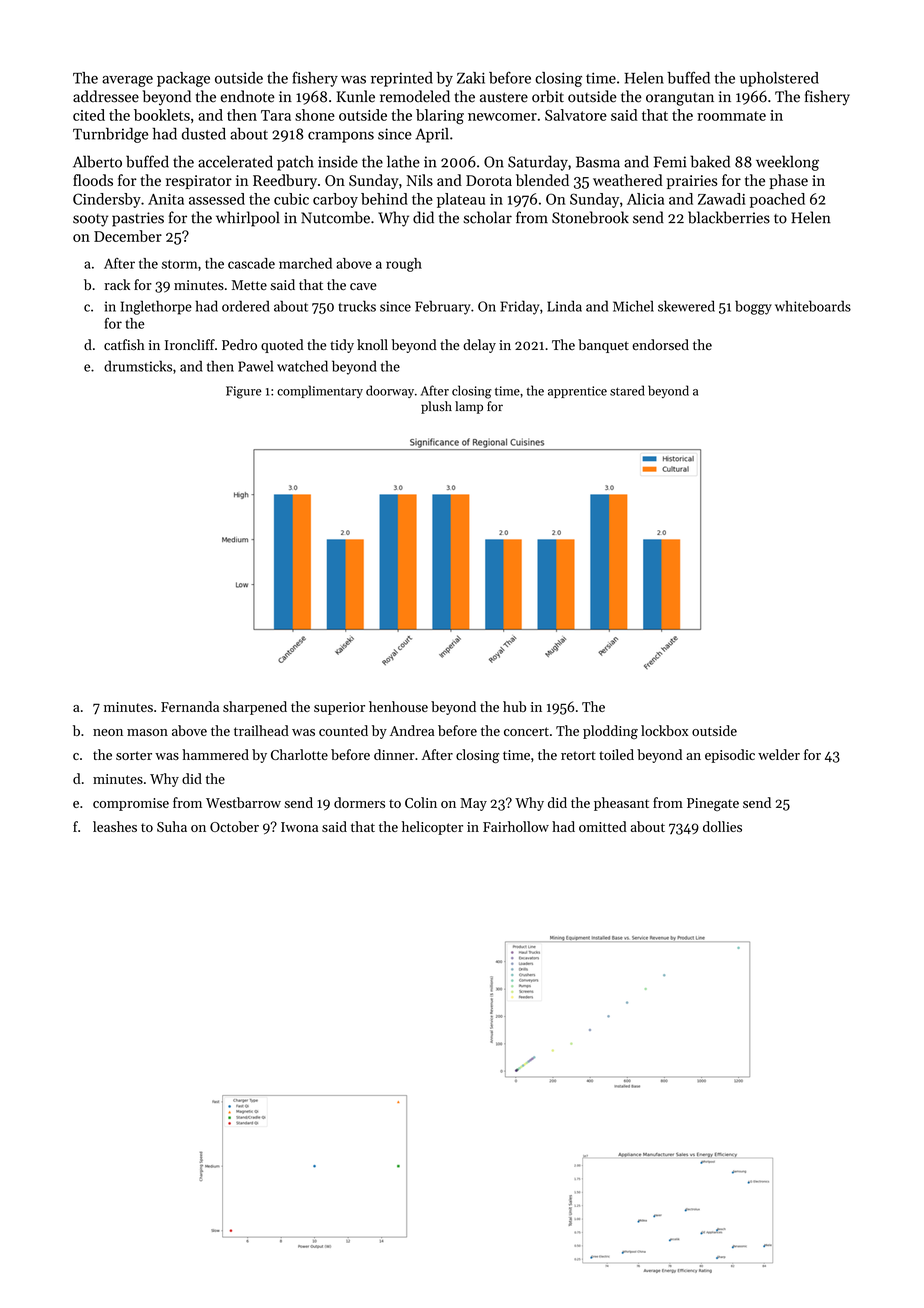  Describe the element at coordinates (398, 706) in the page. I see `henhouse` at that location.
